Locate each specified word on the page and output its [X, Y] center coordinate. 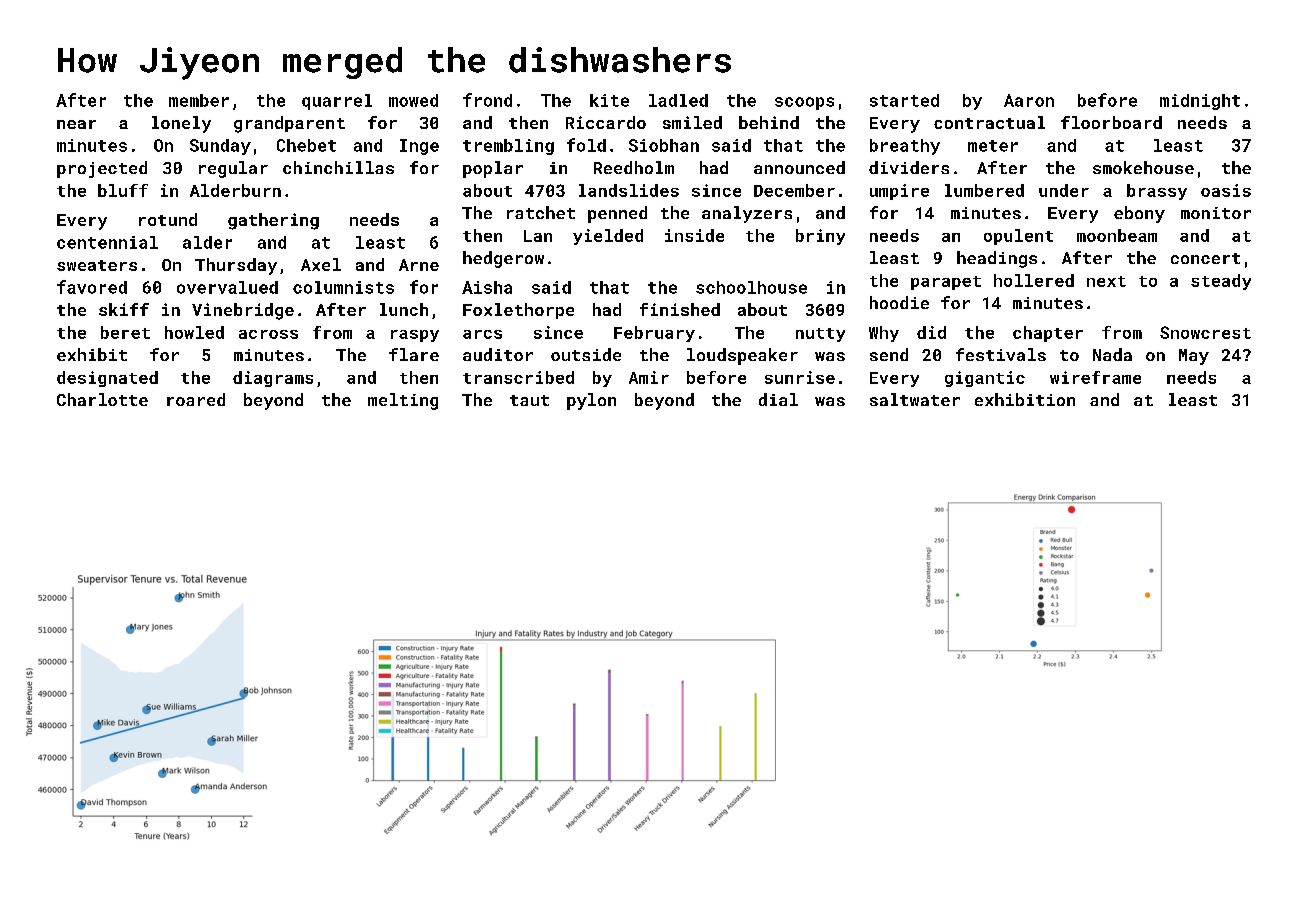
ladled [678, 100]
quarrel [337, 102]
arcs [482, 334]
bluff [123, 190]
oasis [1226, 190]
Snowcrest [1205, 332]
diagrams [273, 379]
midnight [1200, 102]
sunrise [800, 377]
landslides [629, 190]
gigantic [985, 379]
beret [125, 332]
